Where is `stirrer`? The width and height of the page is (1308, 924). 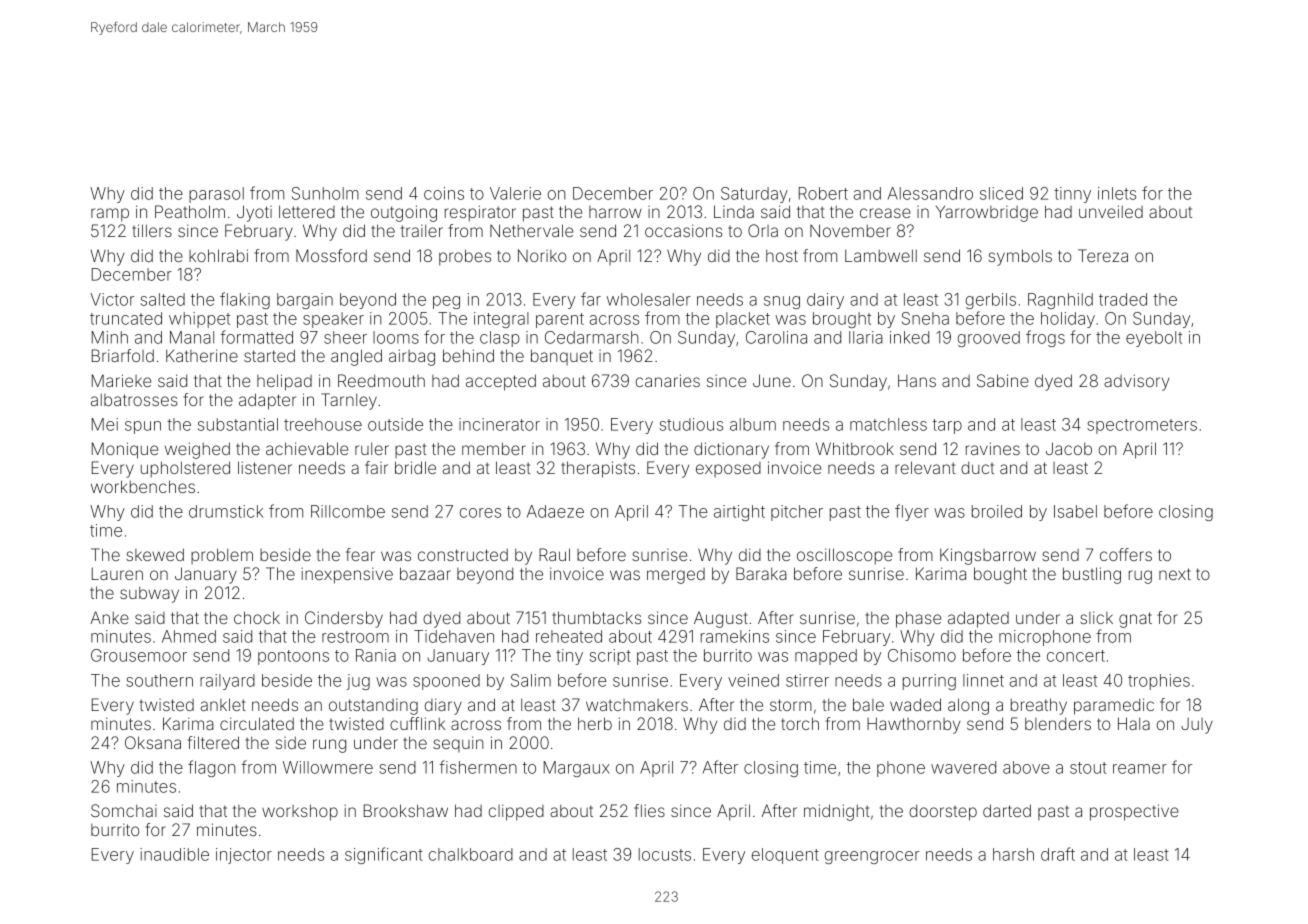 stirrer is located at coordinates (807, 680).
